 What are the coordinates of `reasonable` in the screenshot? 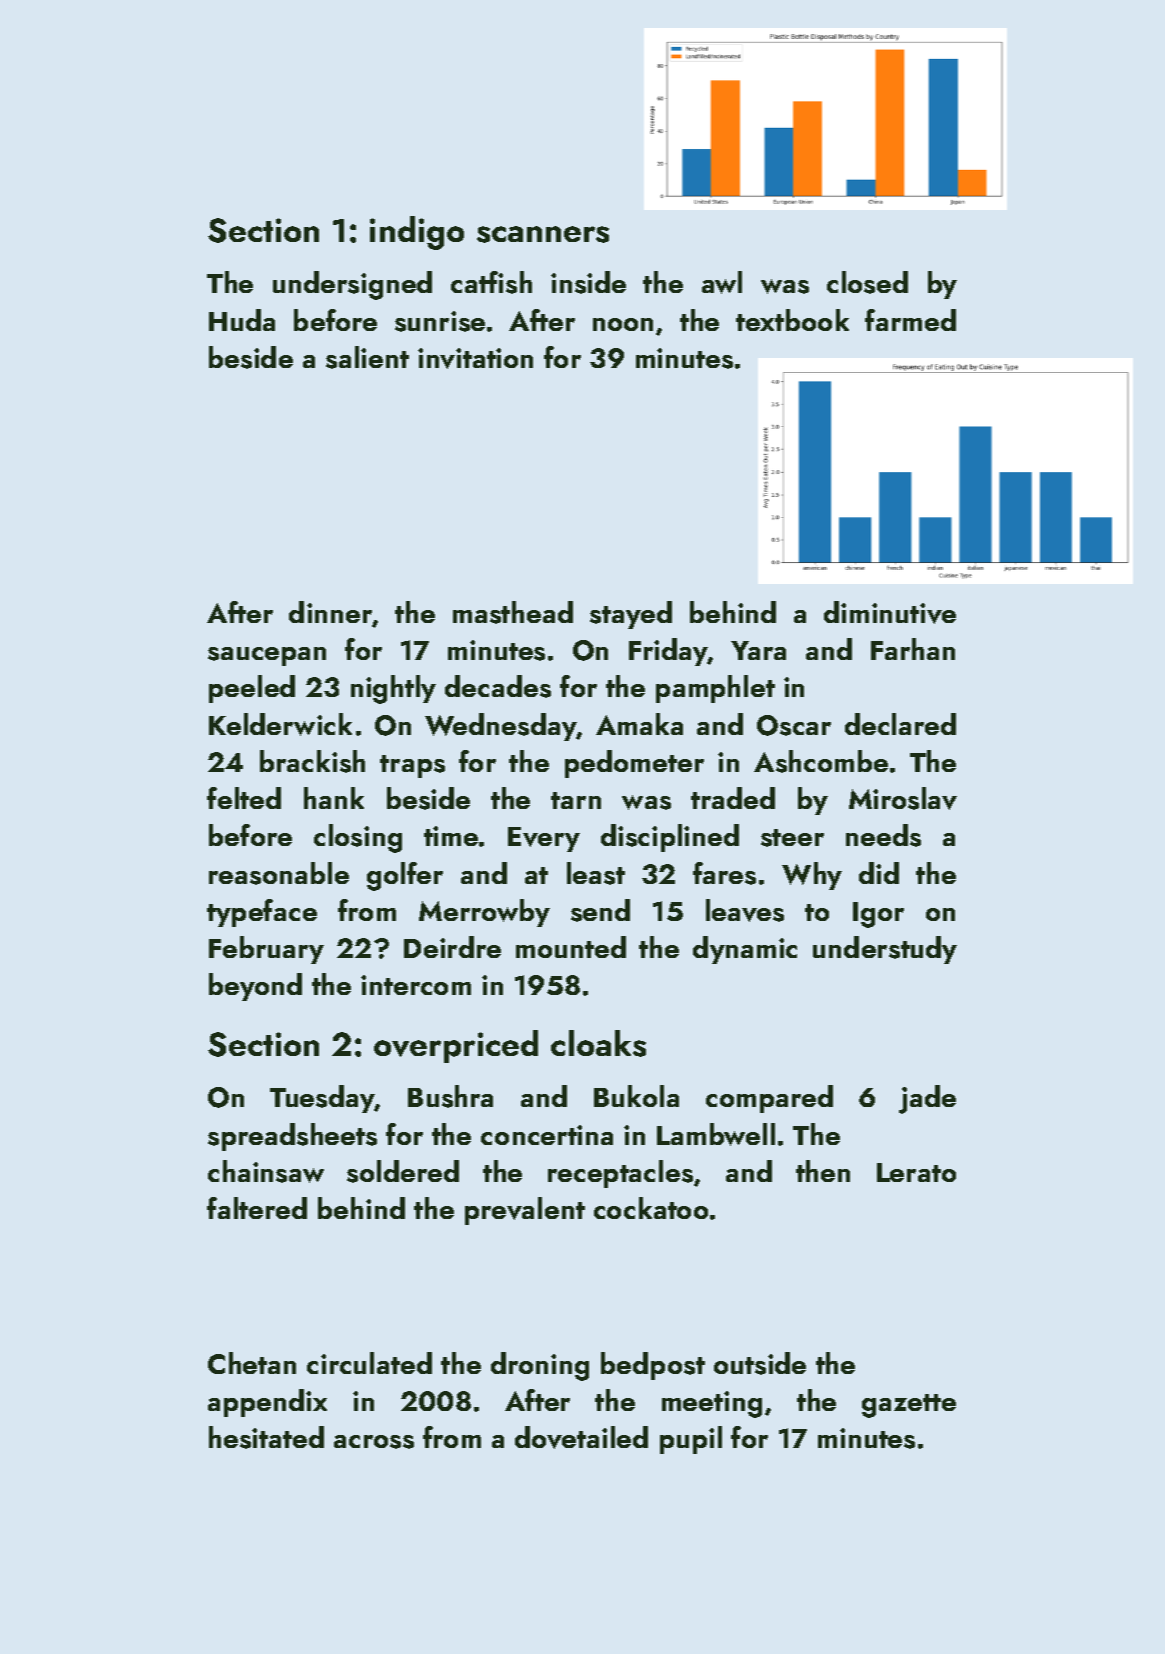 It's located at (279, 873).
